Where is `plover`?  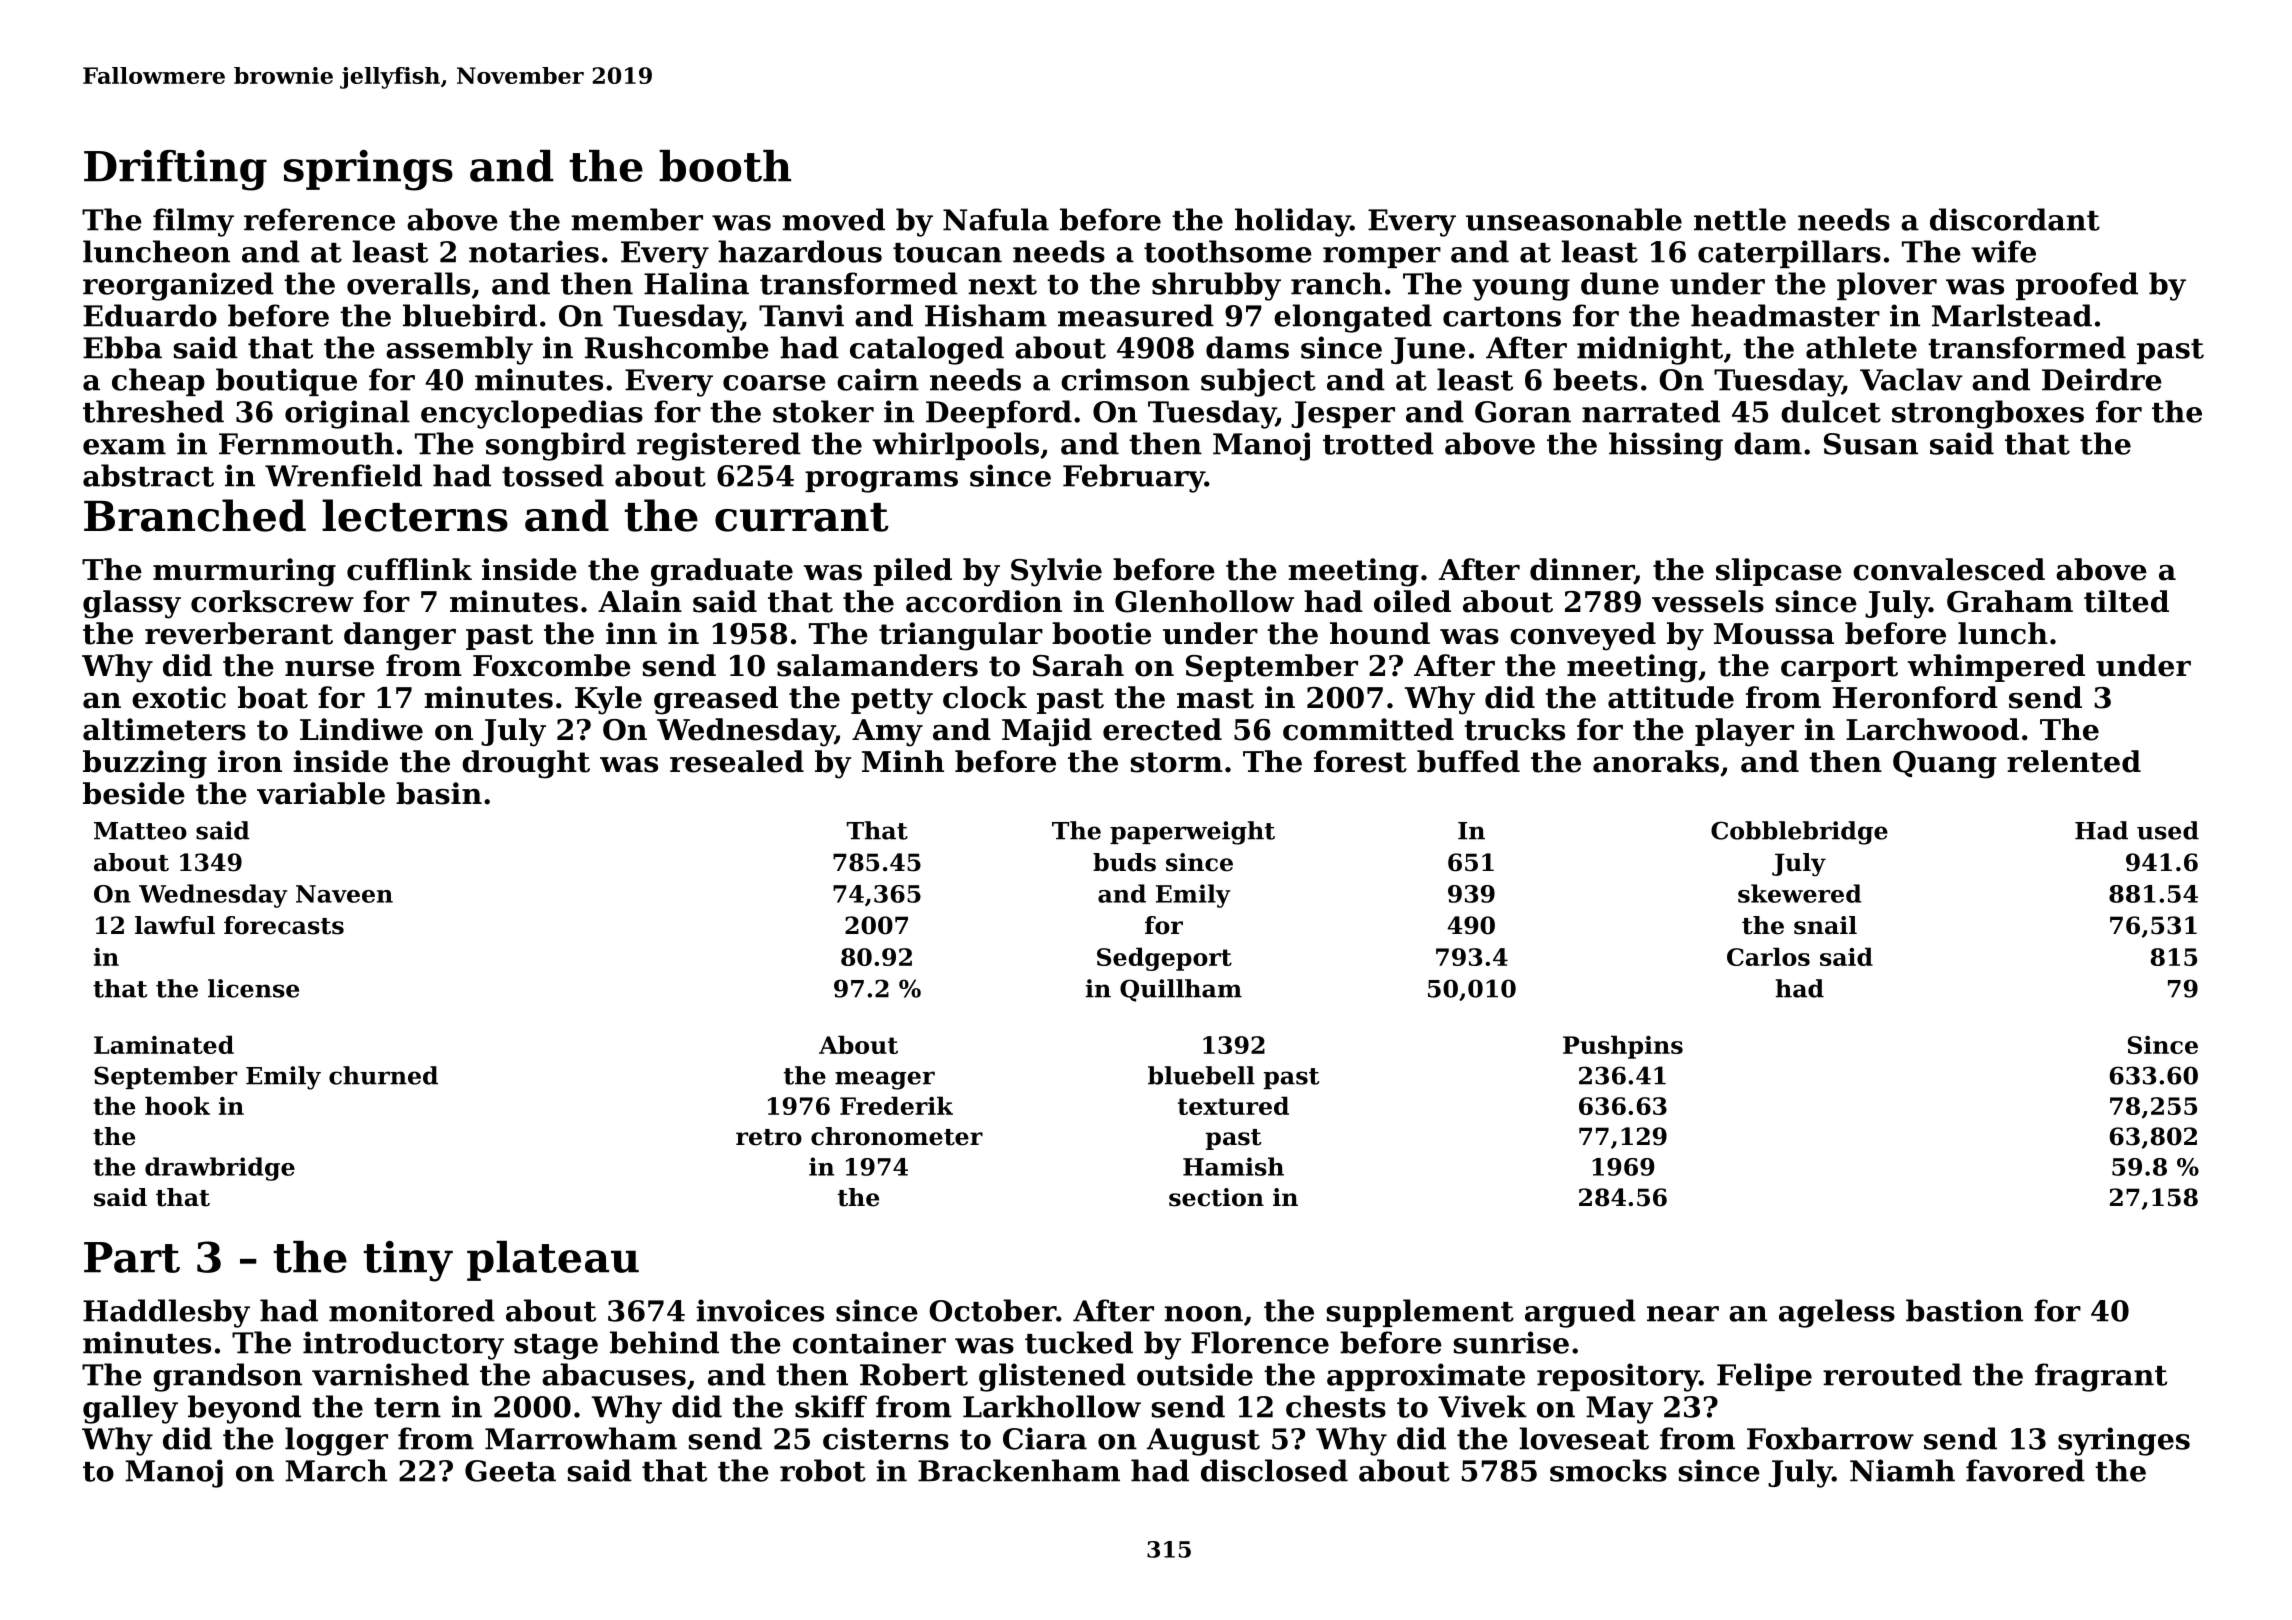 plover is located at coordinates (1887, 286).
